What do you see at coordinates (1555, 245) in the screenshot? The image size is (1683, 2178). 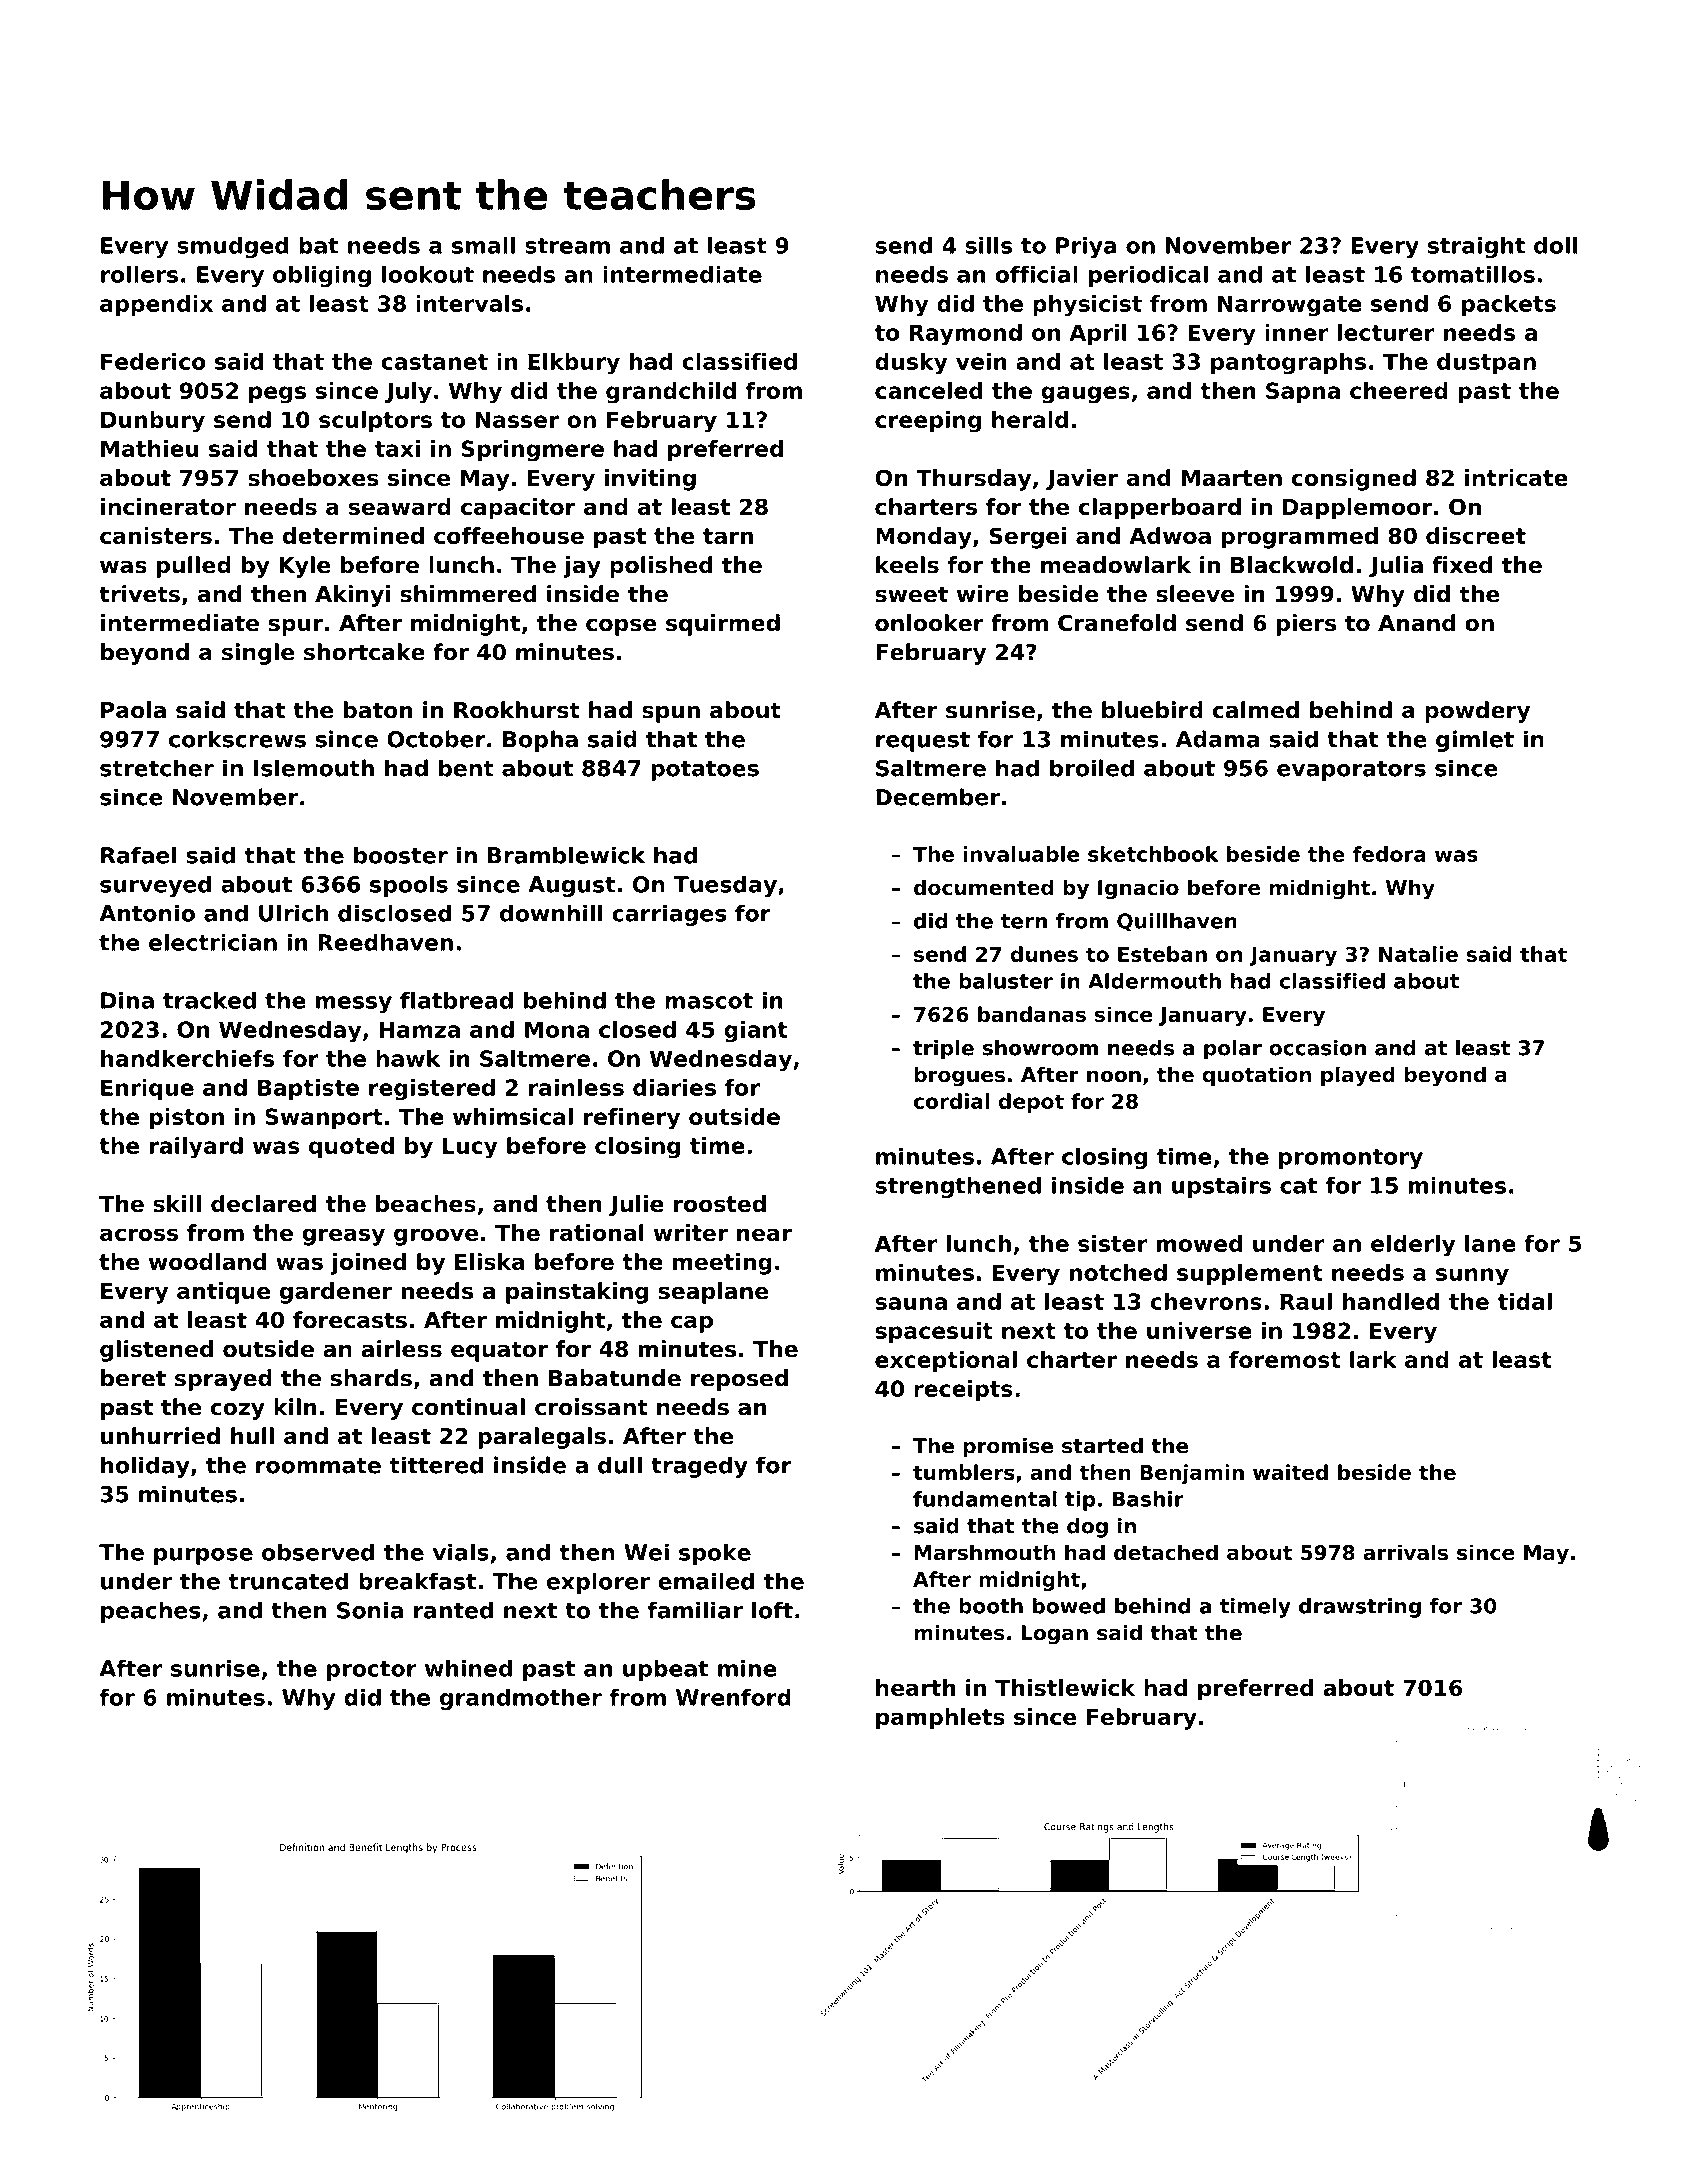 I see `doll` at bounding box center [1555, 245].
